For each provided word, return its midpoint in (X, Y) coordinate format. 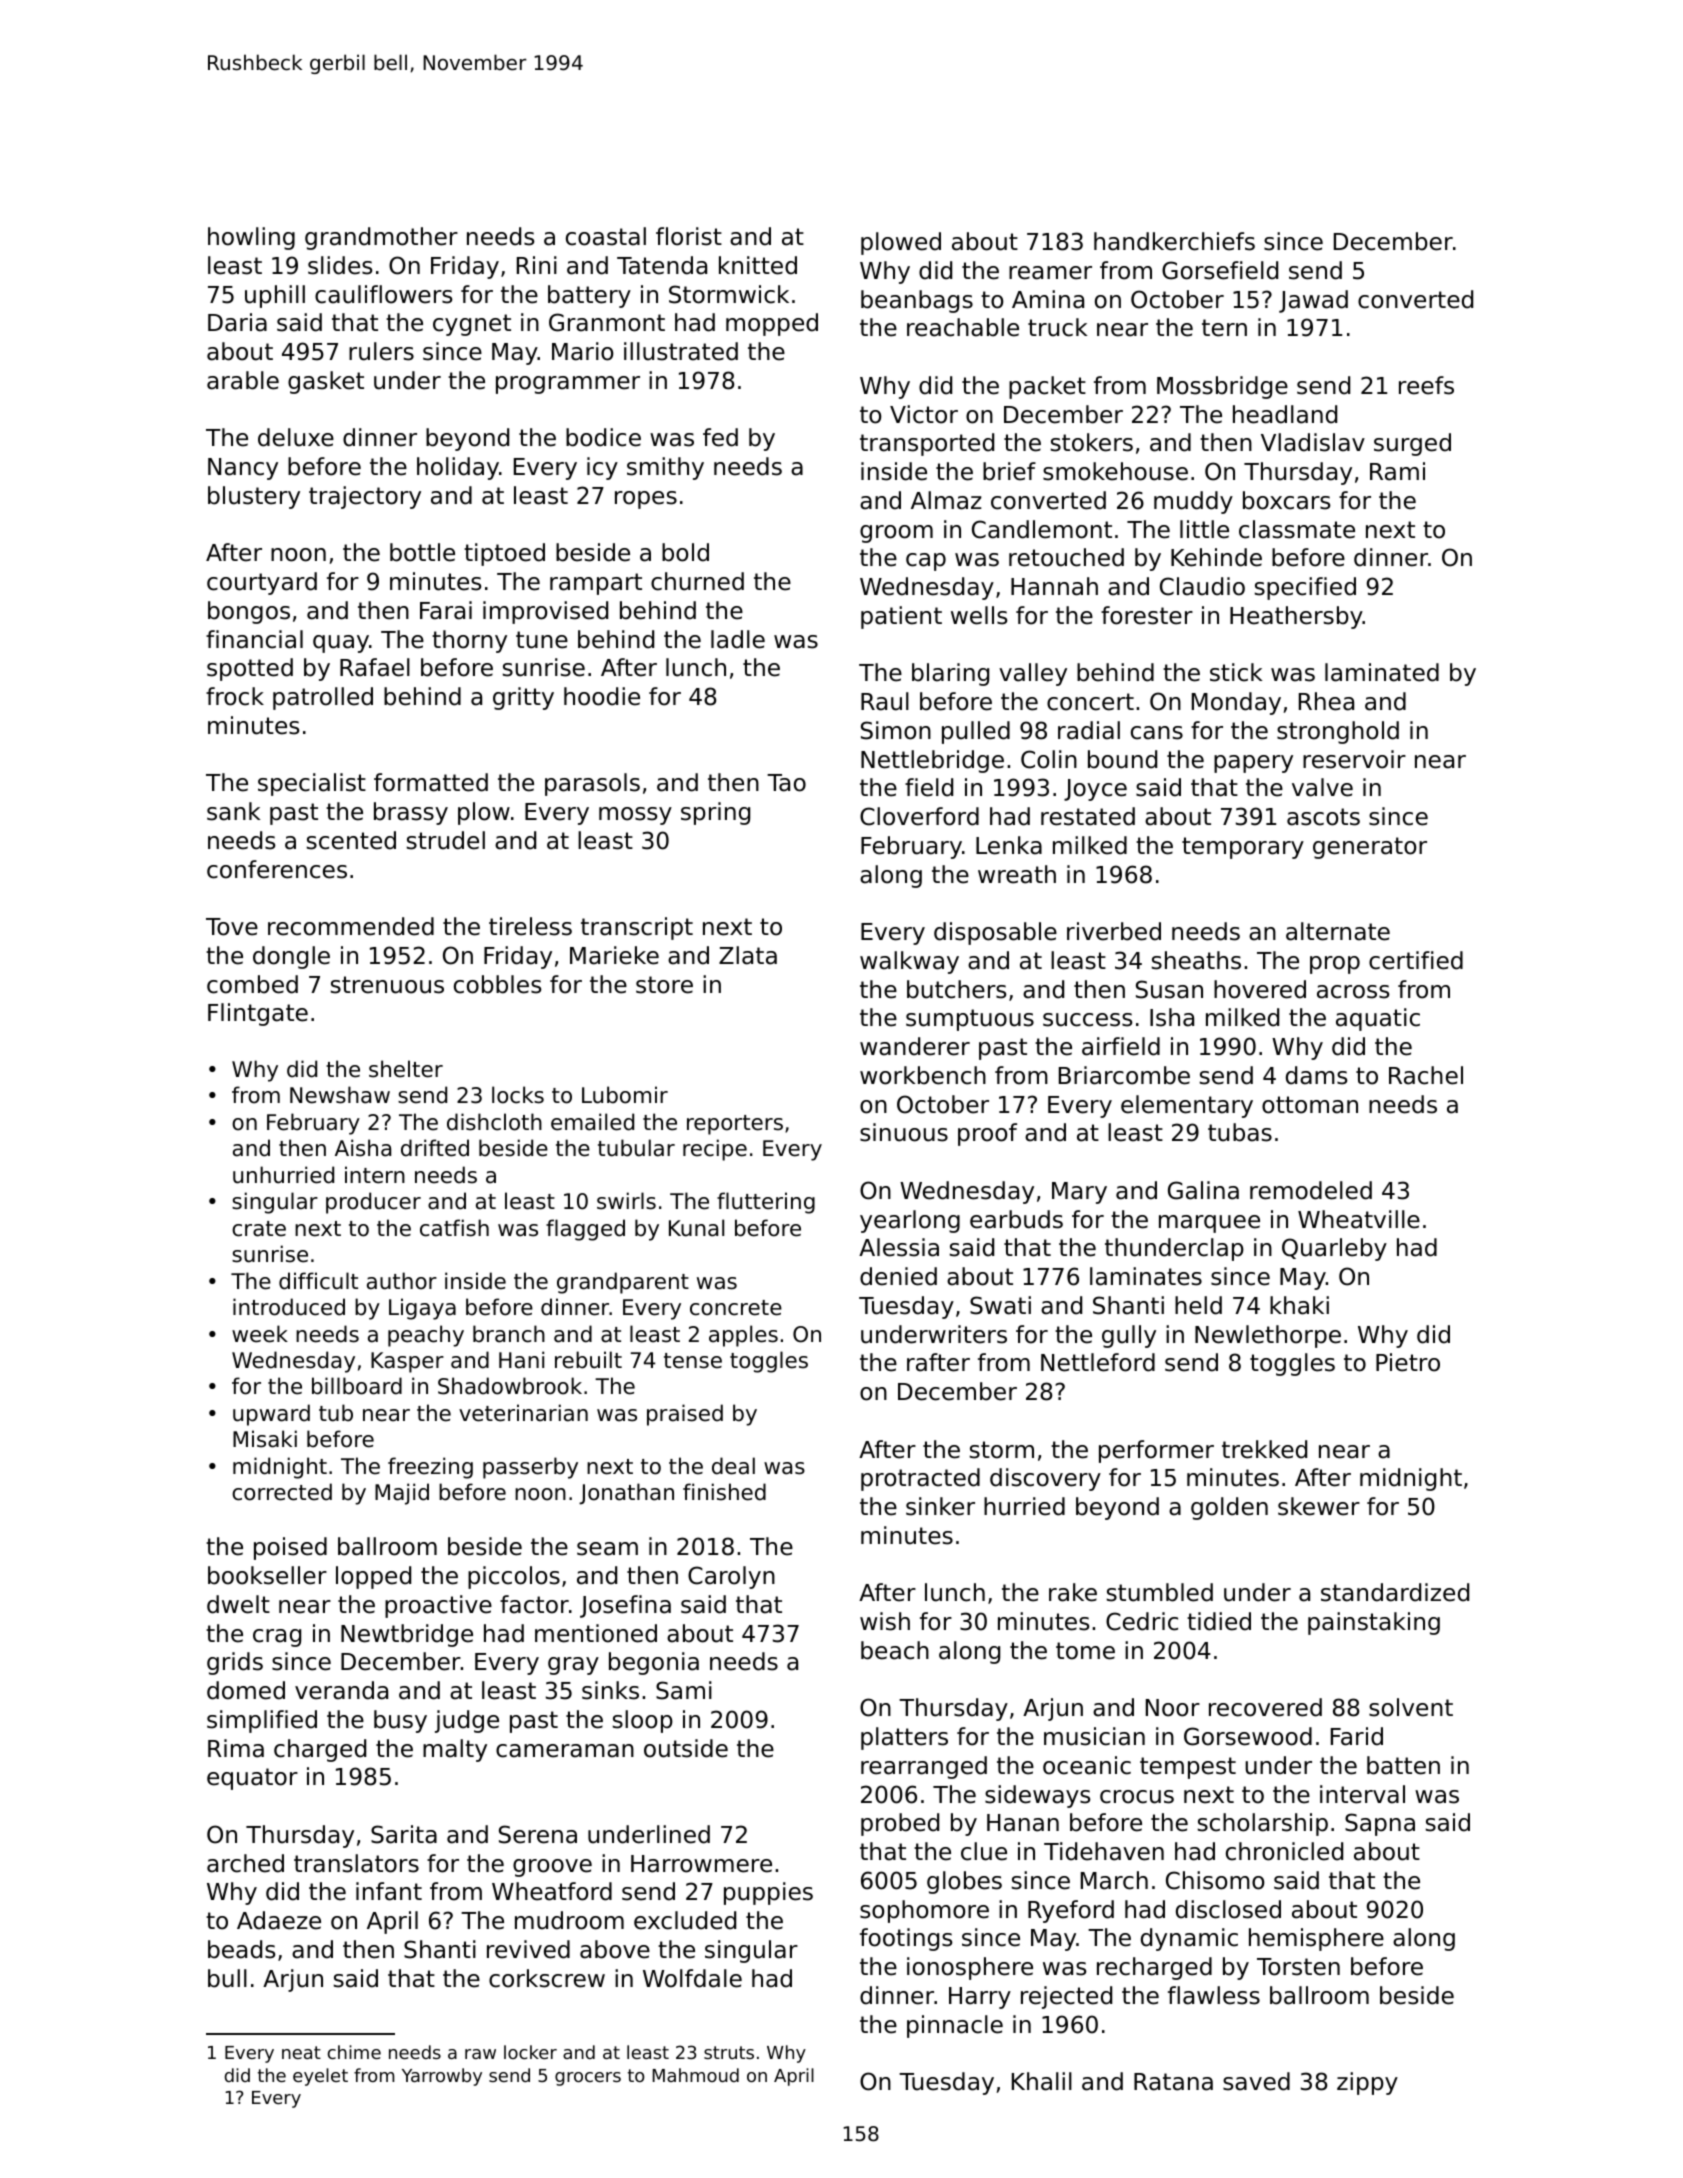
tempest (1188, 1768)
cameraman (565, 1751)
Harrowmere (701, 1864)
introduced (289, 1307)
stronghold (1338, 732)
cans (1157, 733)
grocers (588, 2079)
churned (697, 581)
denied (898, 1276)
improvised (545, 612)
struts (729, 2052)
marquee (1209, 1224)
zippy (1367, 2083)
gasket (326, 382)
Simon (896, 730)
